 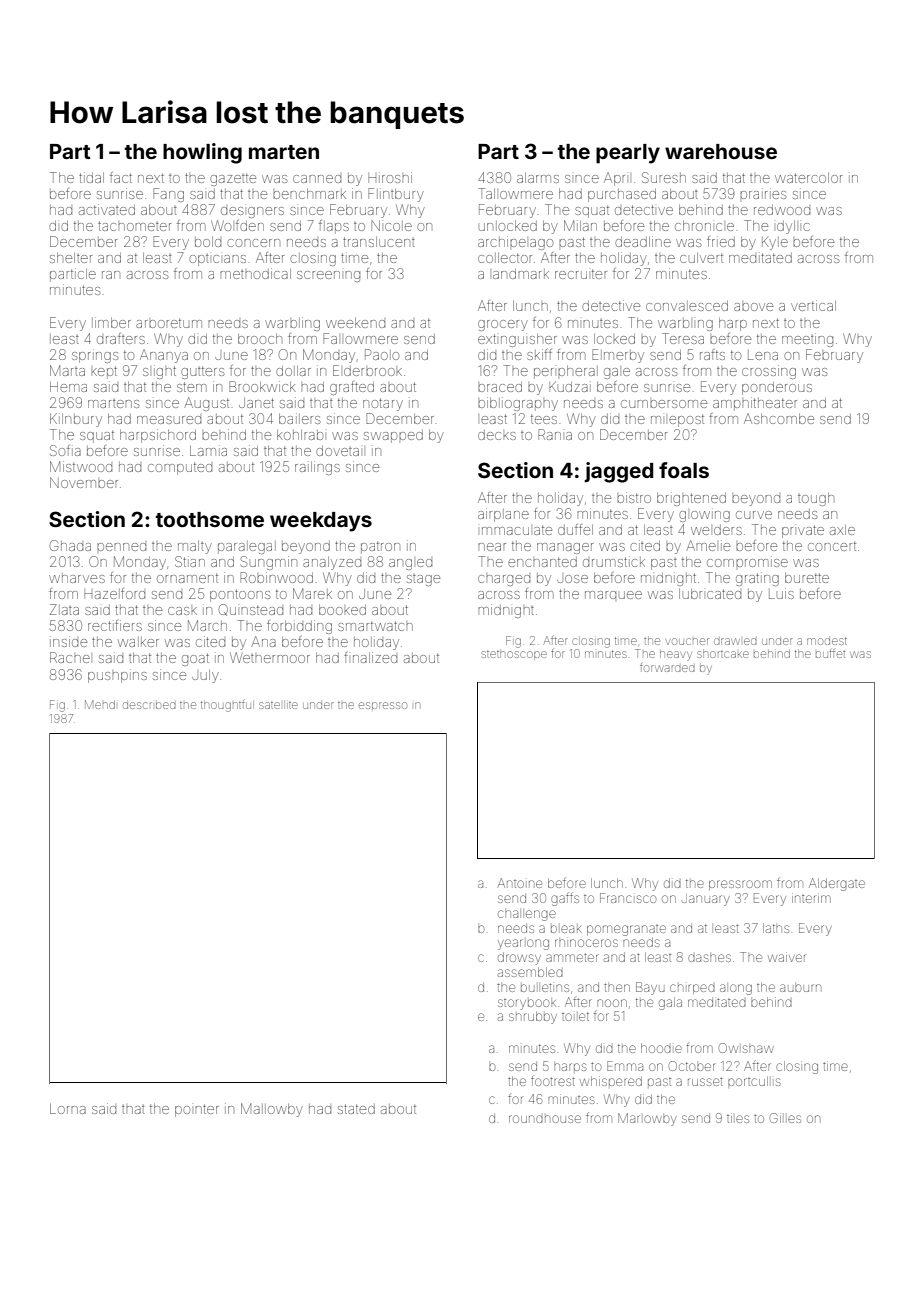 What do you see at coordinates (746, 1048) in the document?
I see `Owlshaw` at bounding box center [746, 1048].
